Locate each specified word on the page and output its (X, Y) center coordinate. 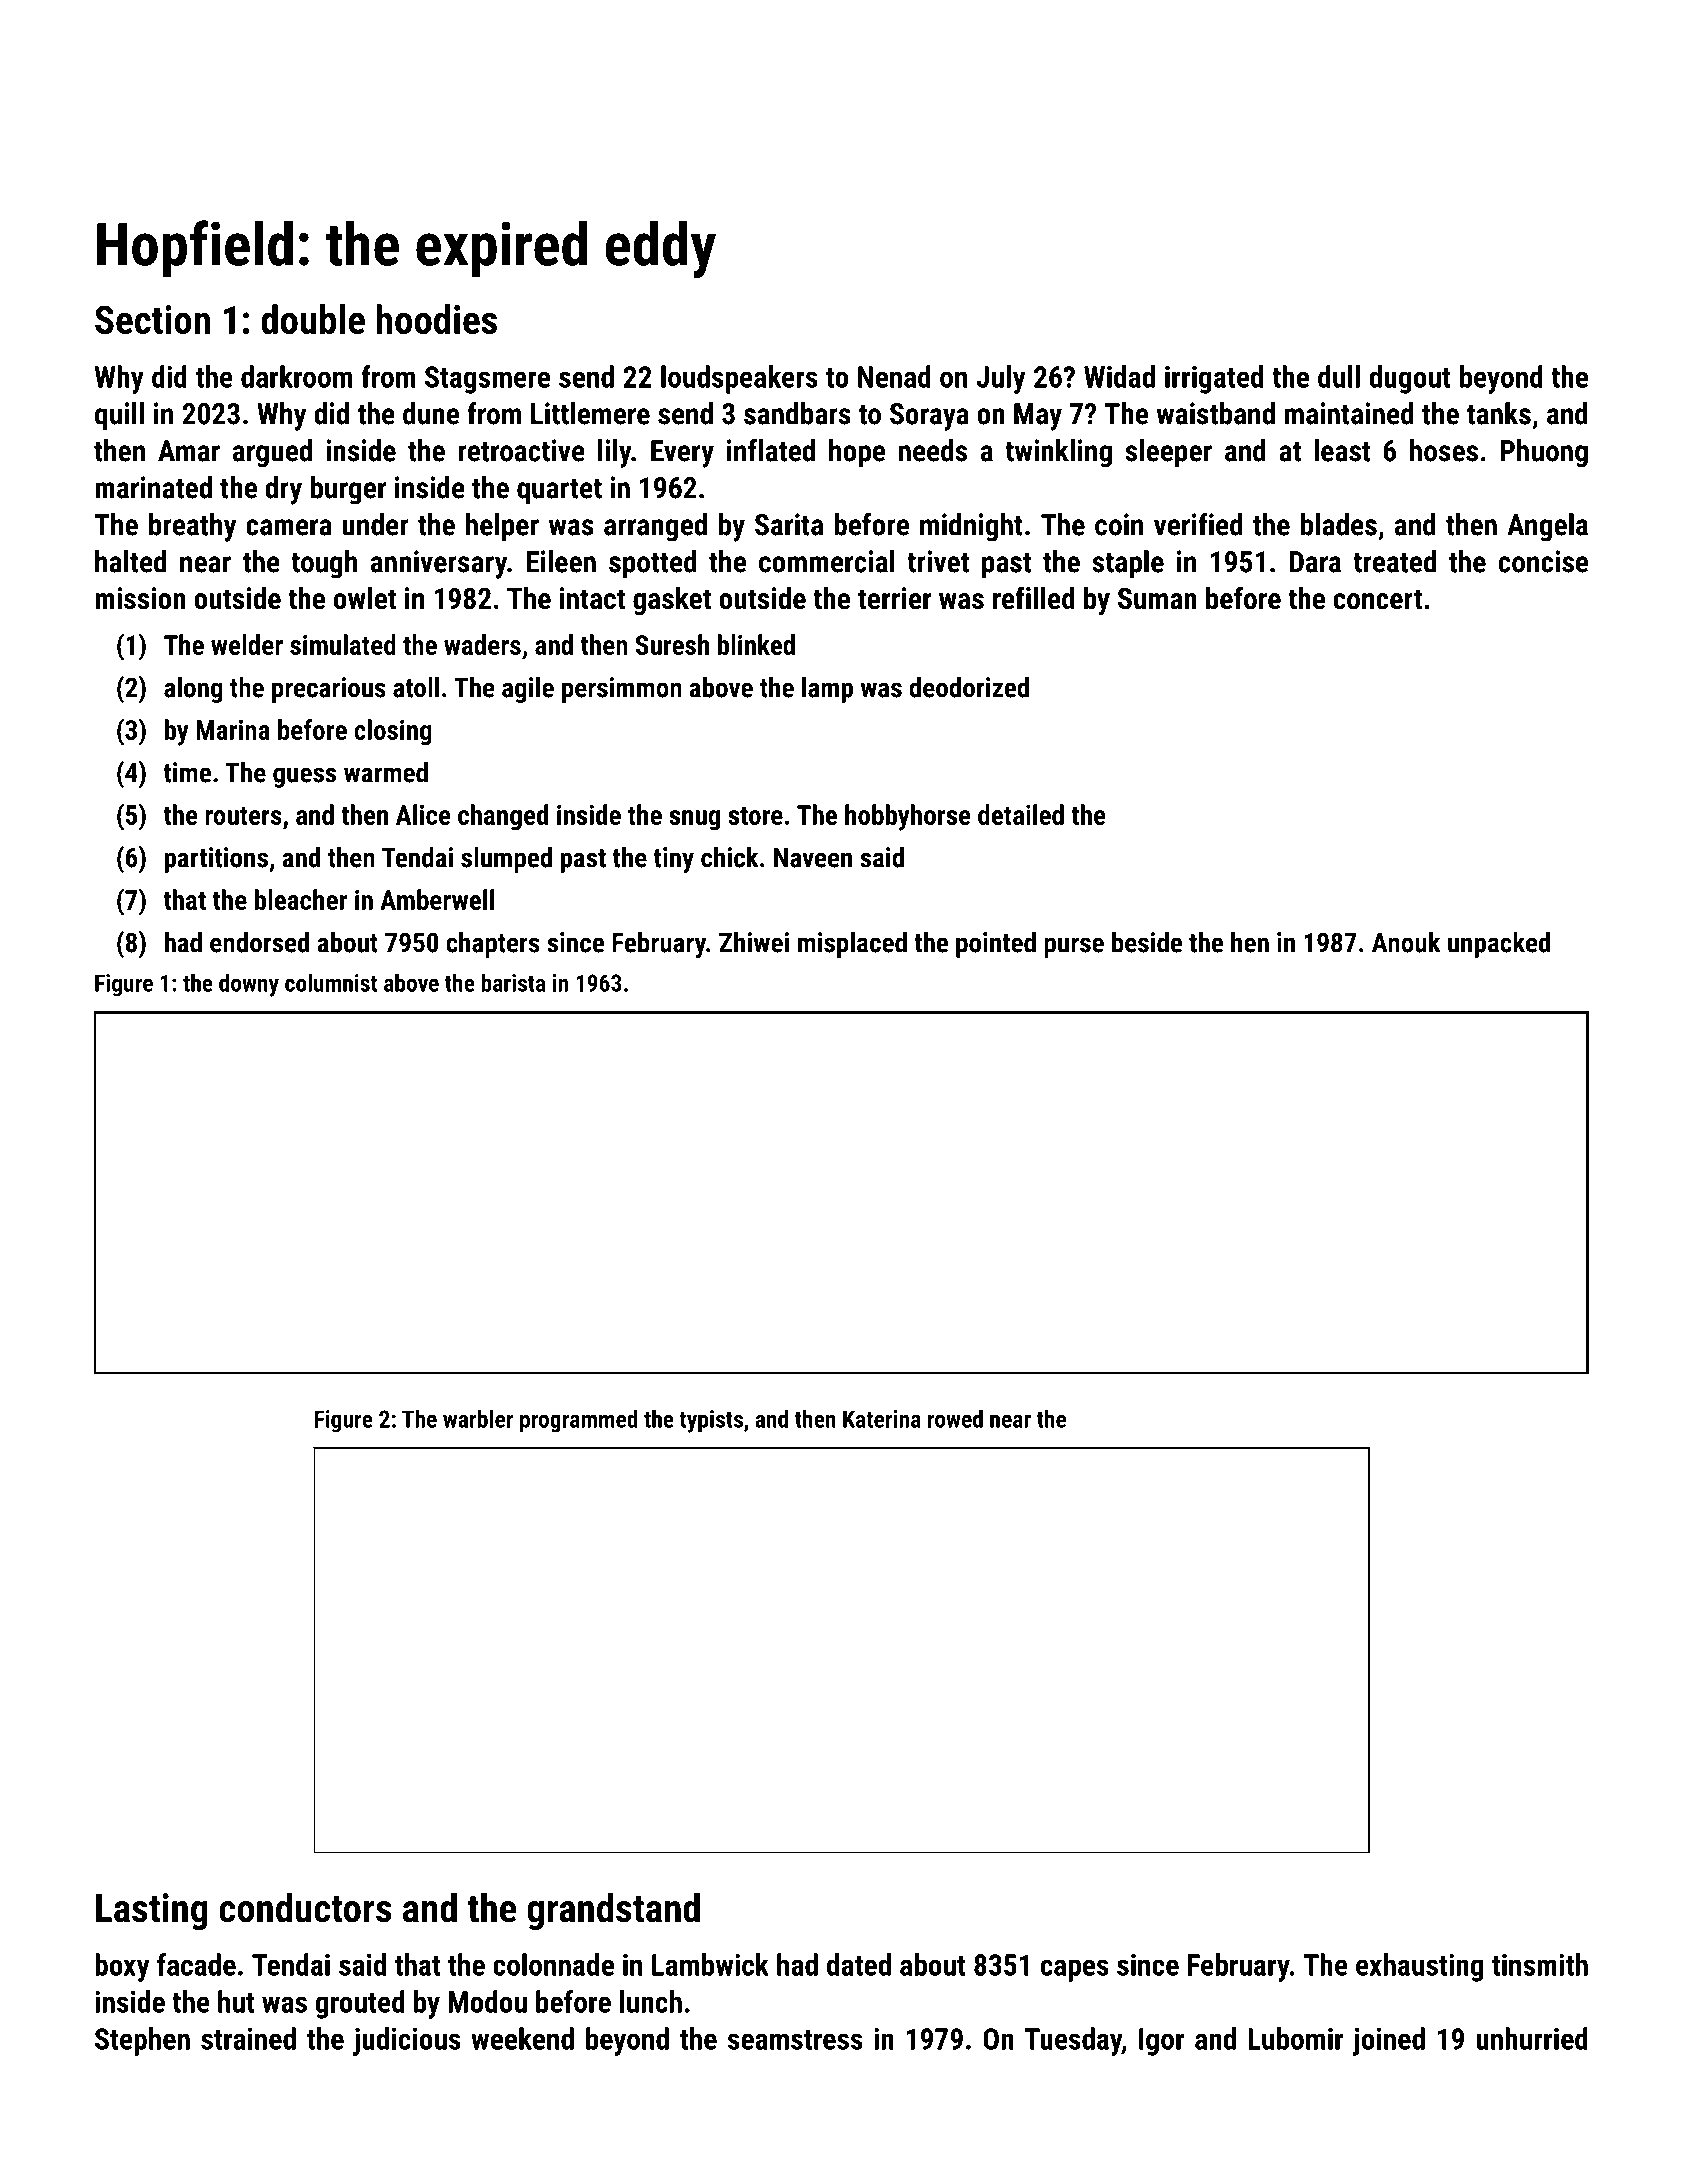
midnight (971, 527)
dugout (1410, 379)
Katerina (882, 1419)
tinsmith (1540, 1964)
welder (247, 644)
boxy (122, 1967)
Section (152, 319)
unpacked (1499, 945)
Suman (1157, 598)
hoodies (436, 319)
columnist (331, 982)
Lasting (152, 1911)
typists (711, 1421)
